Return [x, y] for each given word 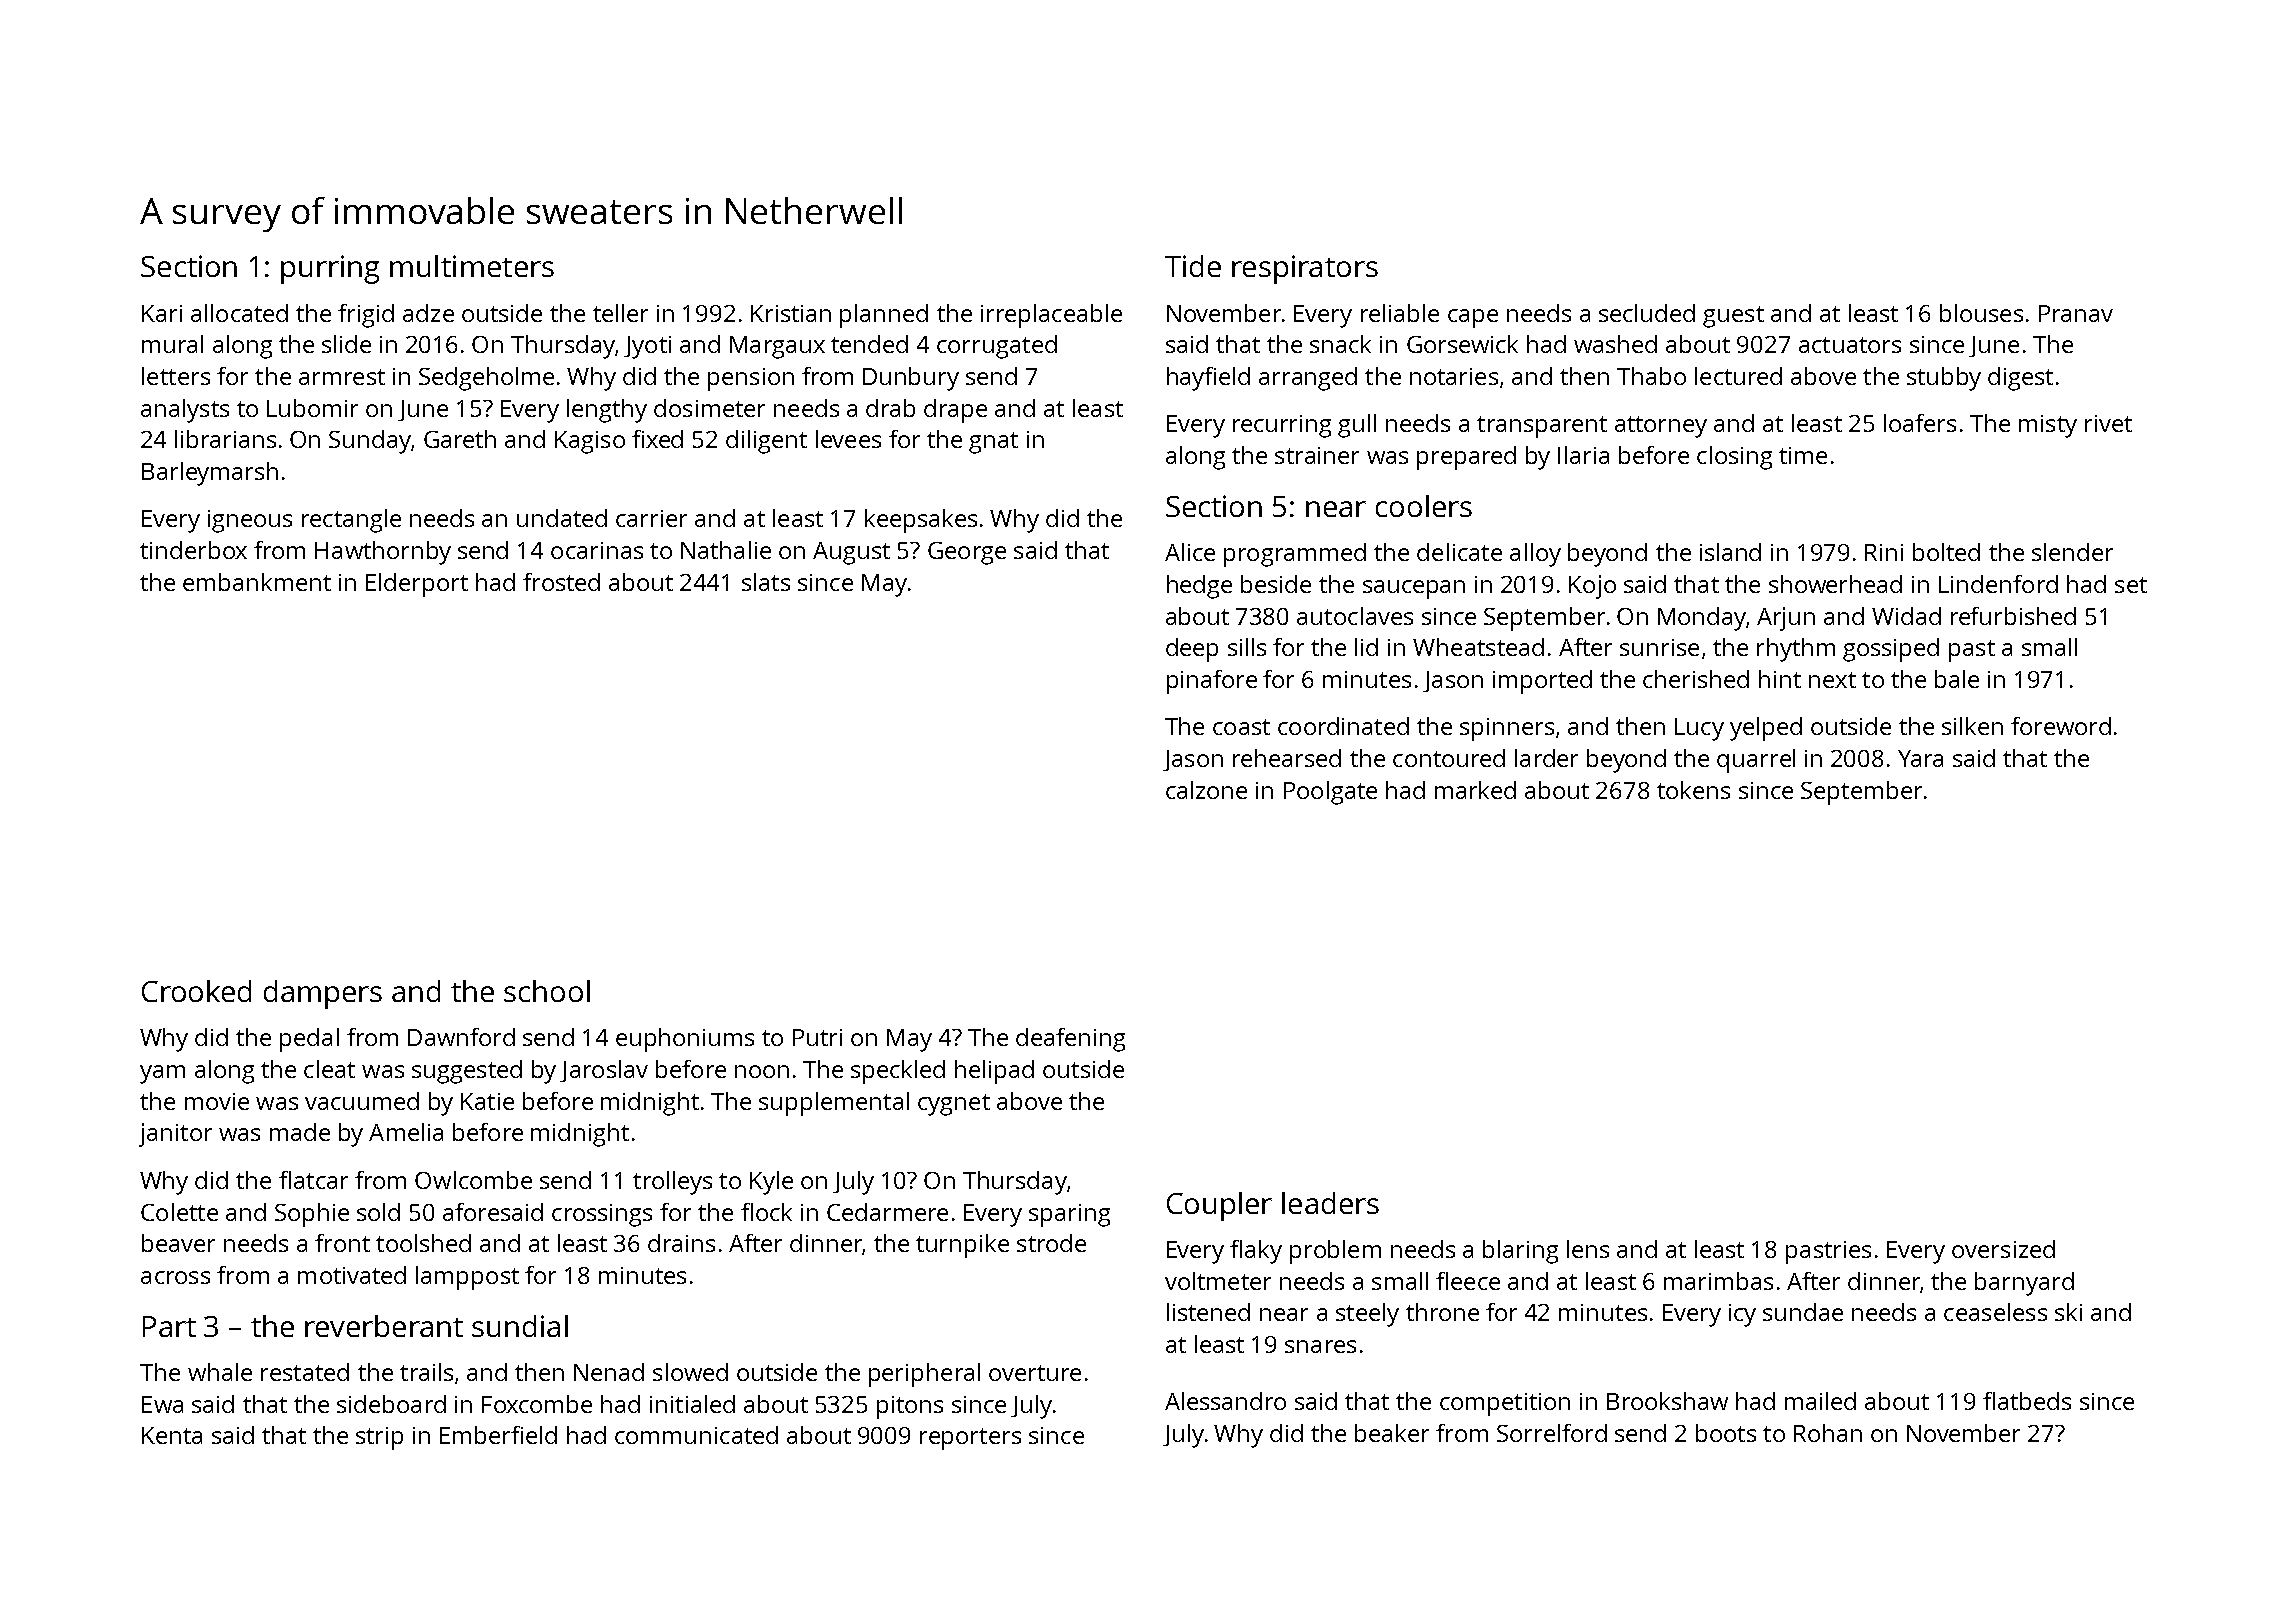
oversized [2003, 1249]
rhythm [1796, 650]
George [967, 553]
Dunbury [911, 379]
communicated [696, 1435]
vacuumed [362, 1101]
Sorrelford [1552, 1433]
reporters [970, 1439]
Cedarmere [887, 1212]
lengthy [607, 411]
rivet [2108, 423]
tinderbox [193, 550]
